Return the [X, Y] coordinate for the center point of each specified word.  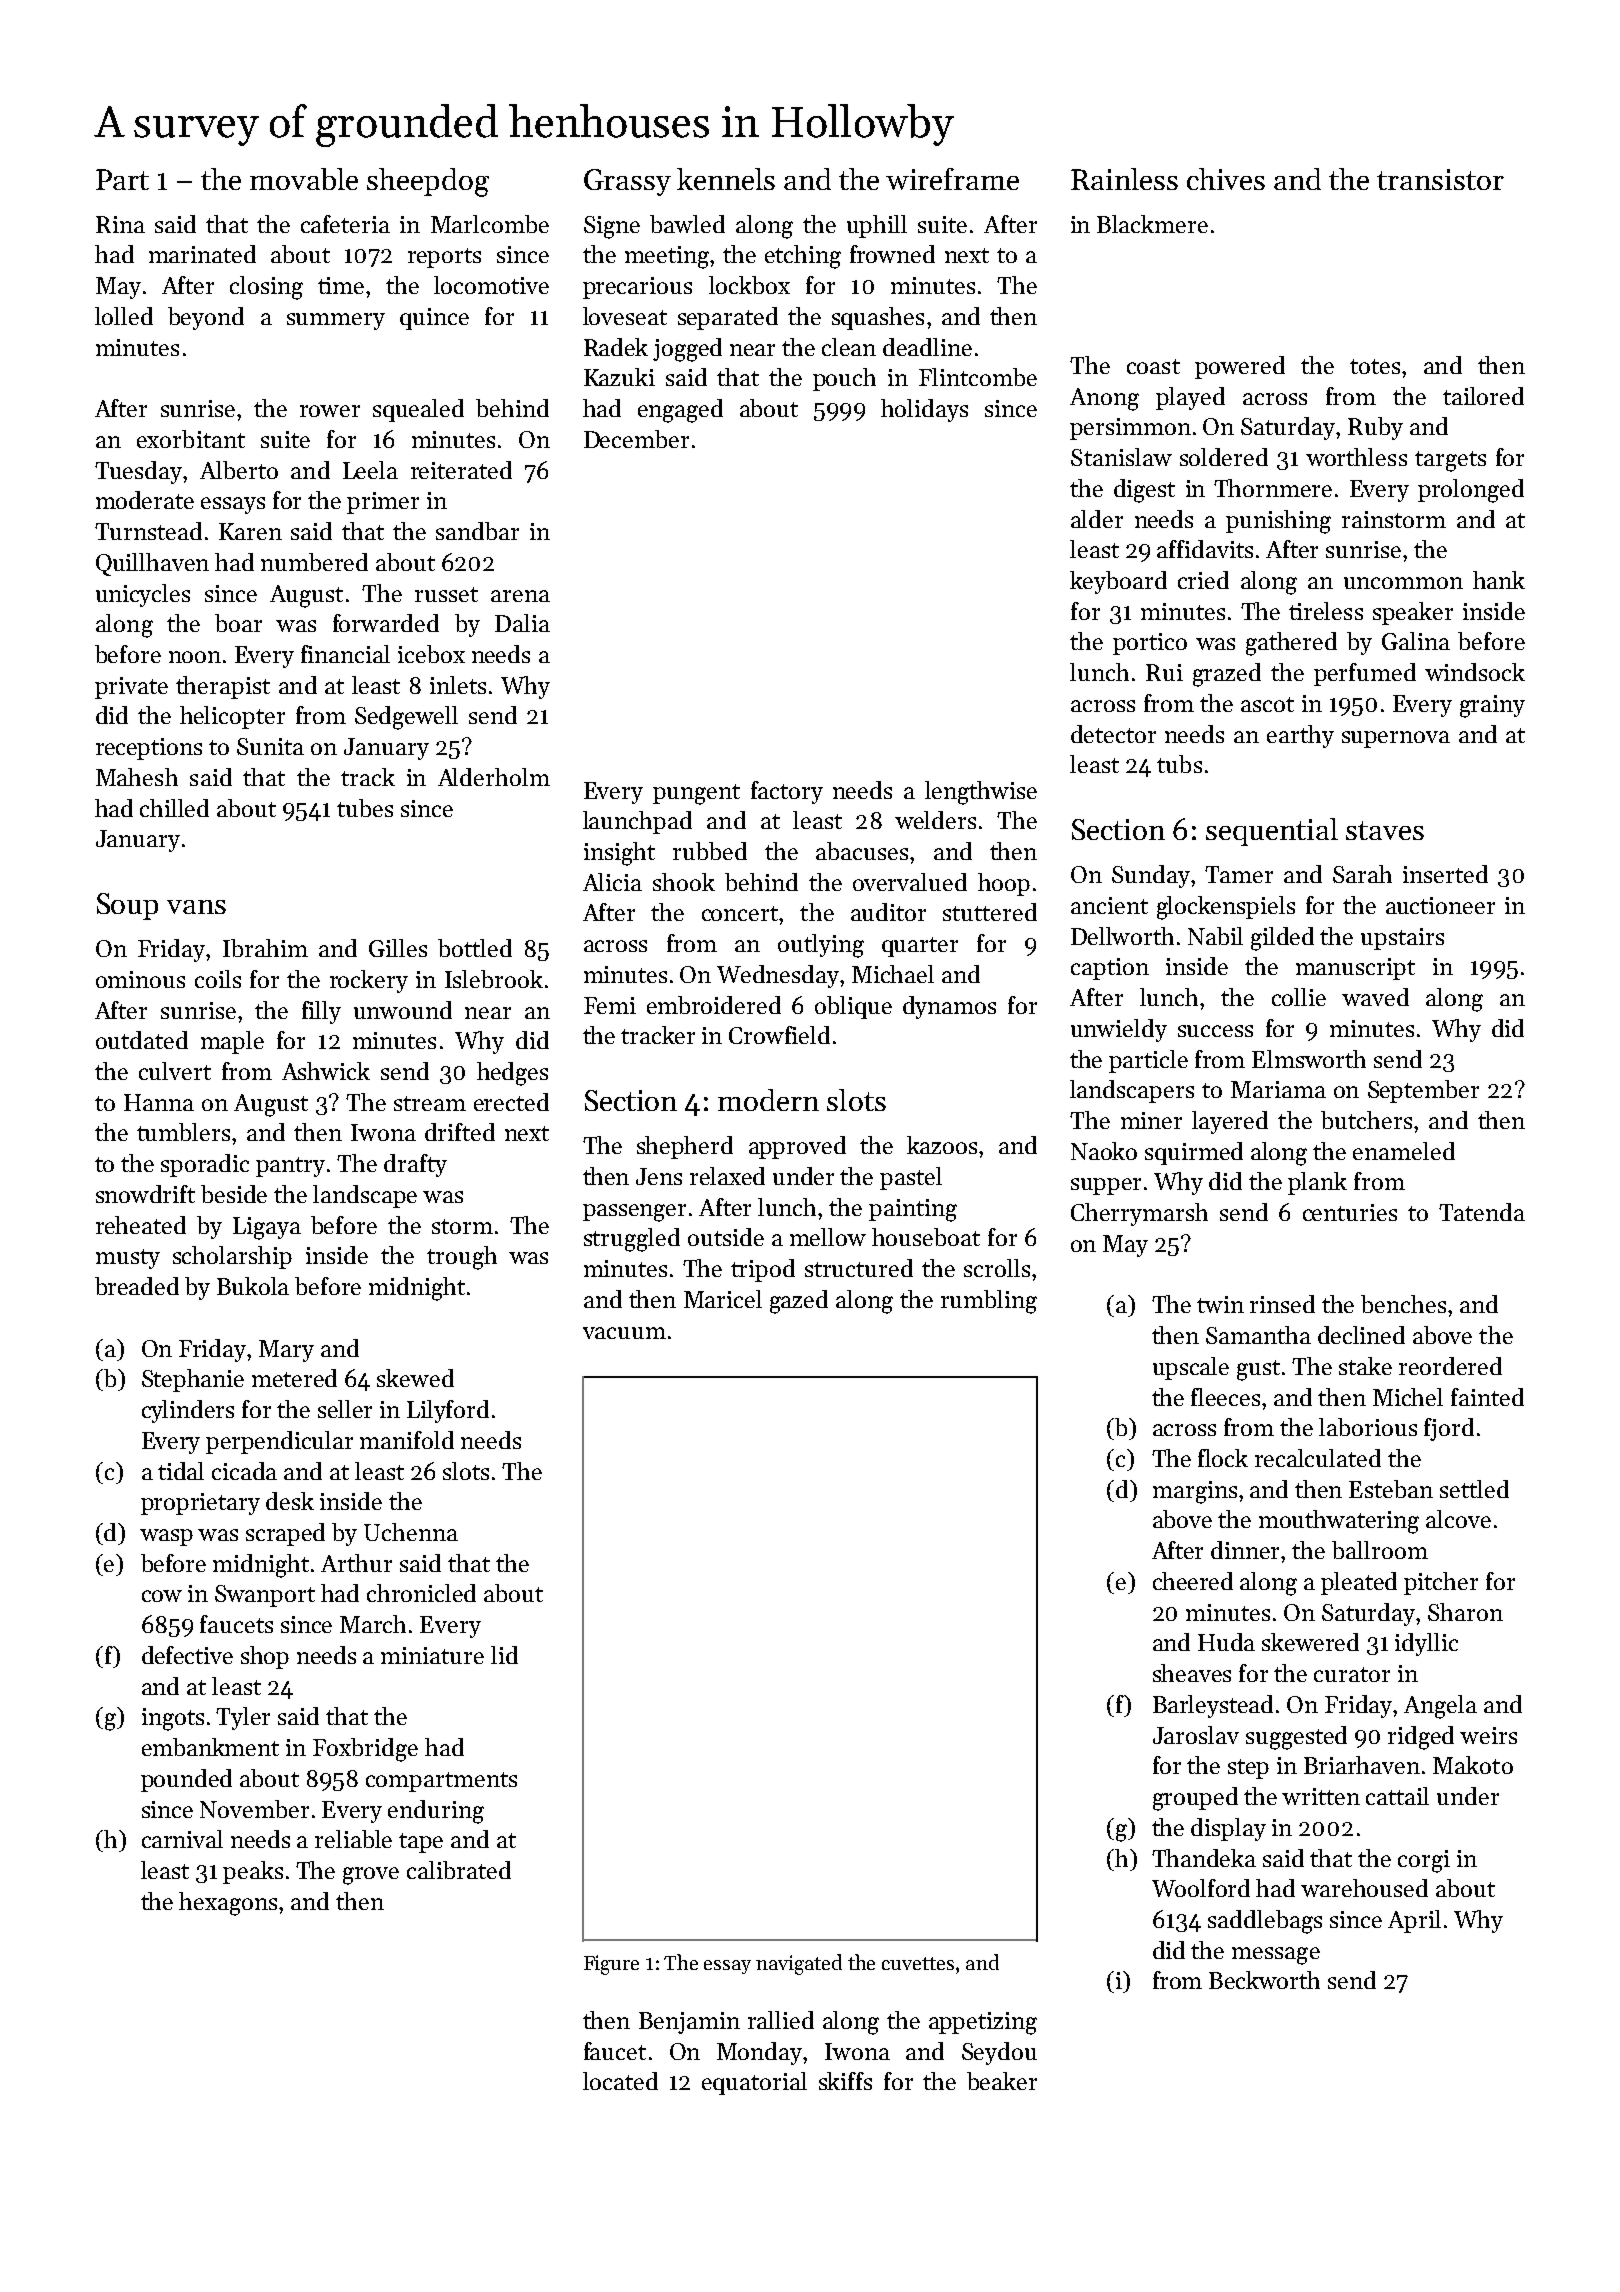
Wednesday [778, 976]
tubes [365, 808]
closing [266, 288]
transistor [1440, 179]
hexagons [228, 1904]
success [1215, 1031]
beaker [1002, 2081]
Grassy [627, 182]
